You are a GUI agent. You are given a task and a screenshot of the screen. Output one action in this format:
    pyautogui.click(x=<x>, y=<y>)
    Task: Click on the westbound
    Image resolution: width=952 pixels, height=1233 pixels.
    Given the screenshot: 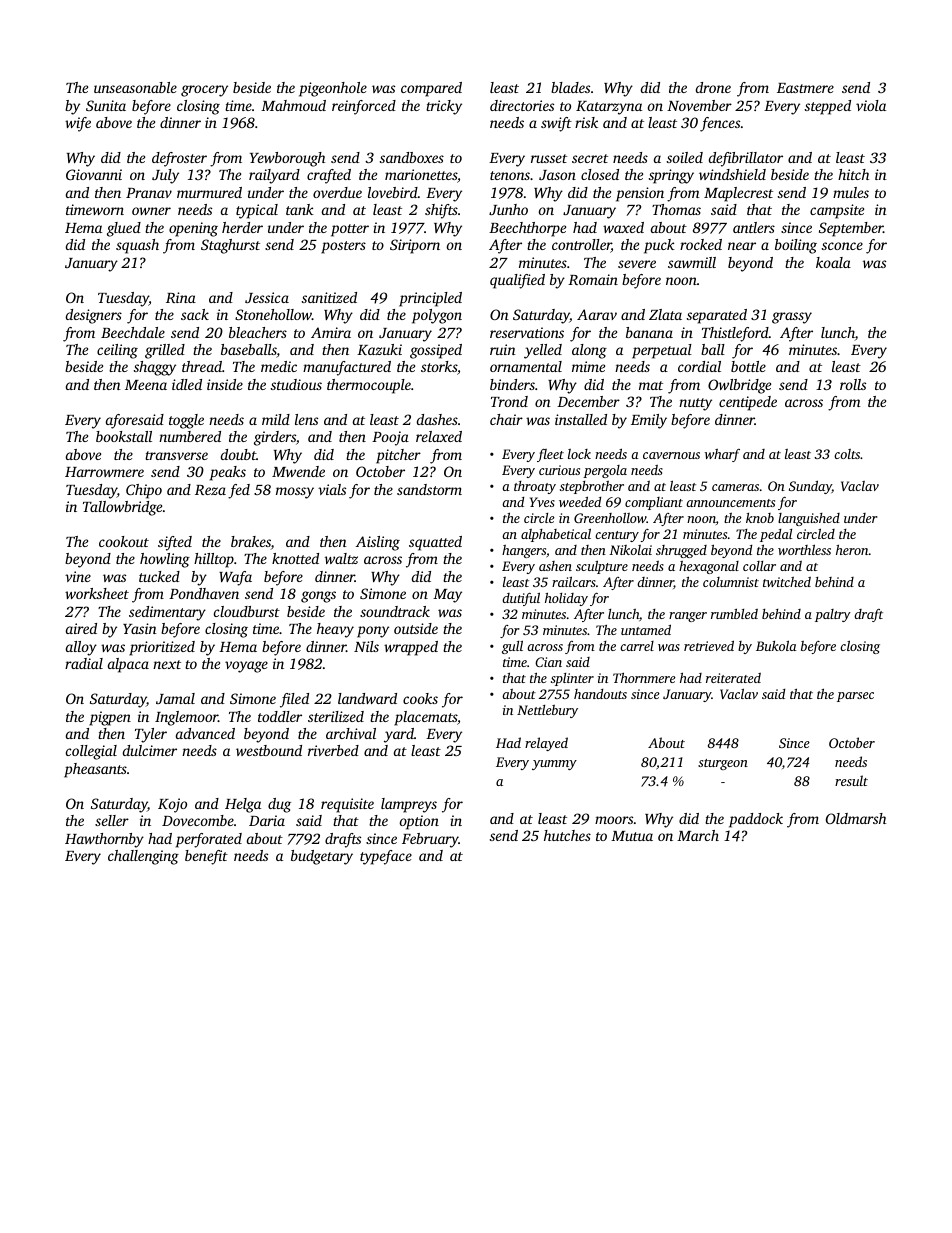 What is the action you would take?
    pyautogui.click(x=269, y=750)
